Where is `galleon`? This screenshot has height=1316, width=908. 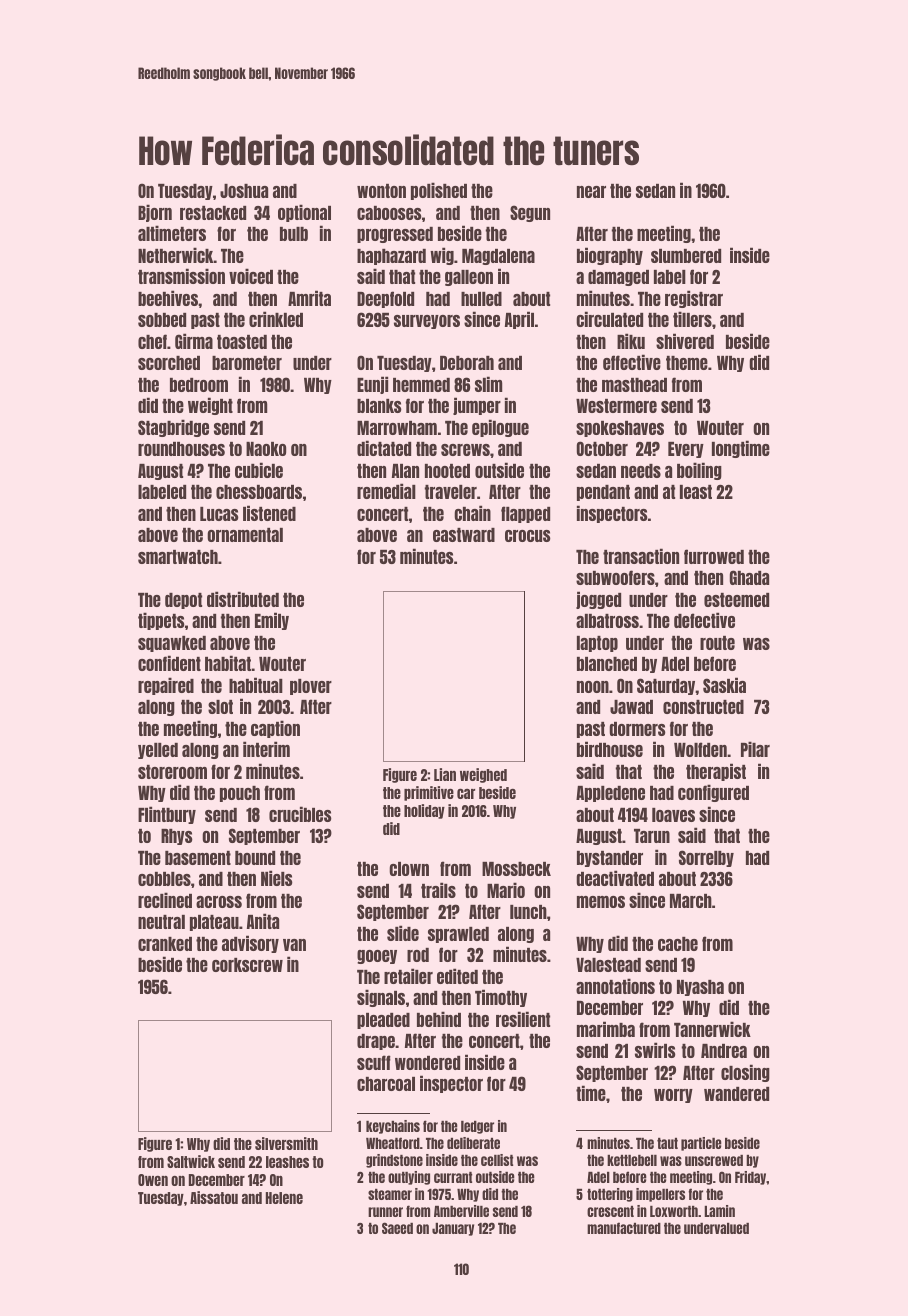
galleon is located at coordinates (469, 278).
